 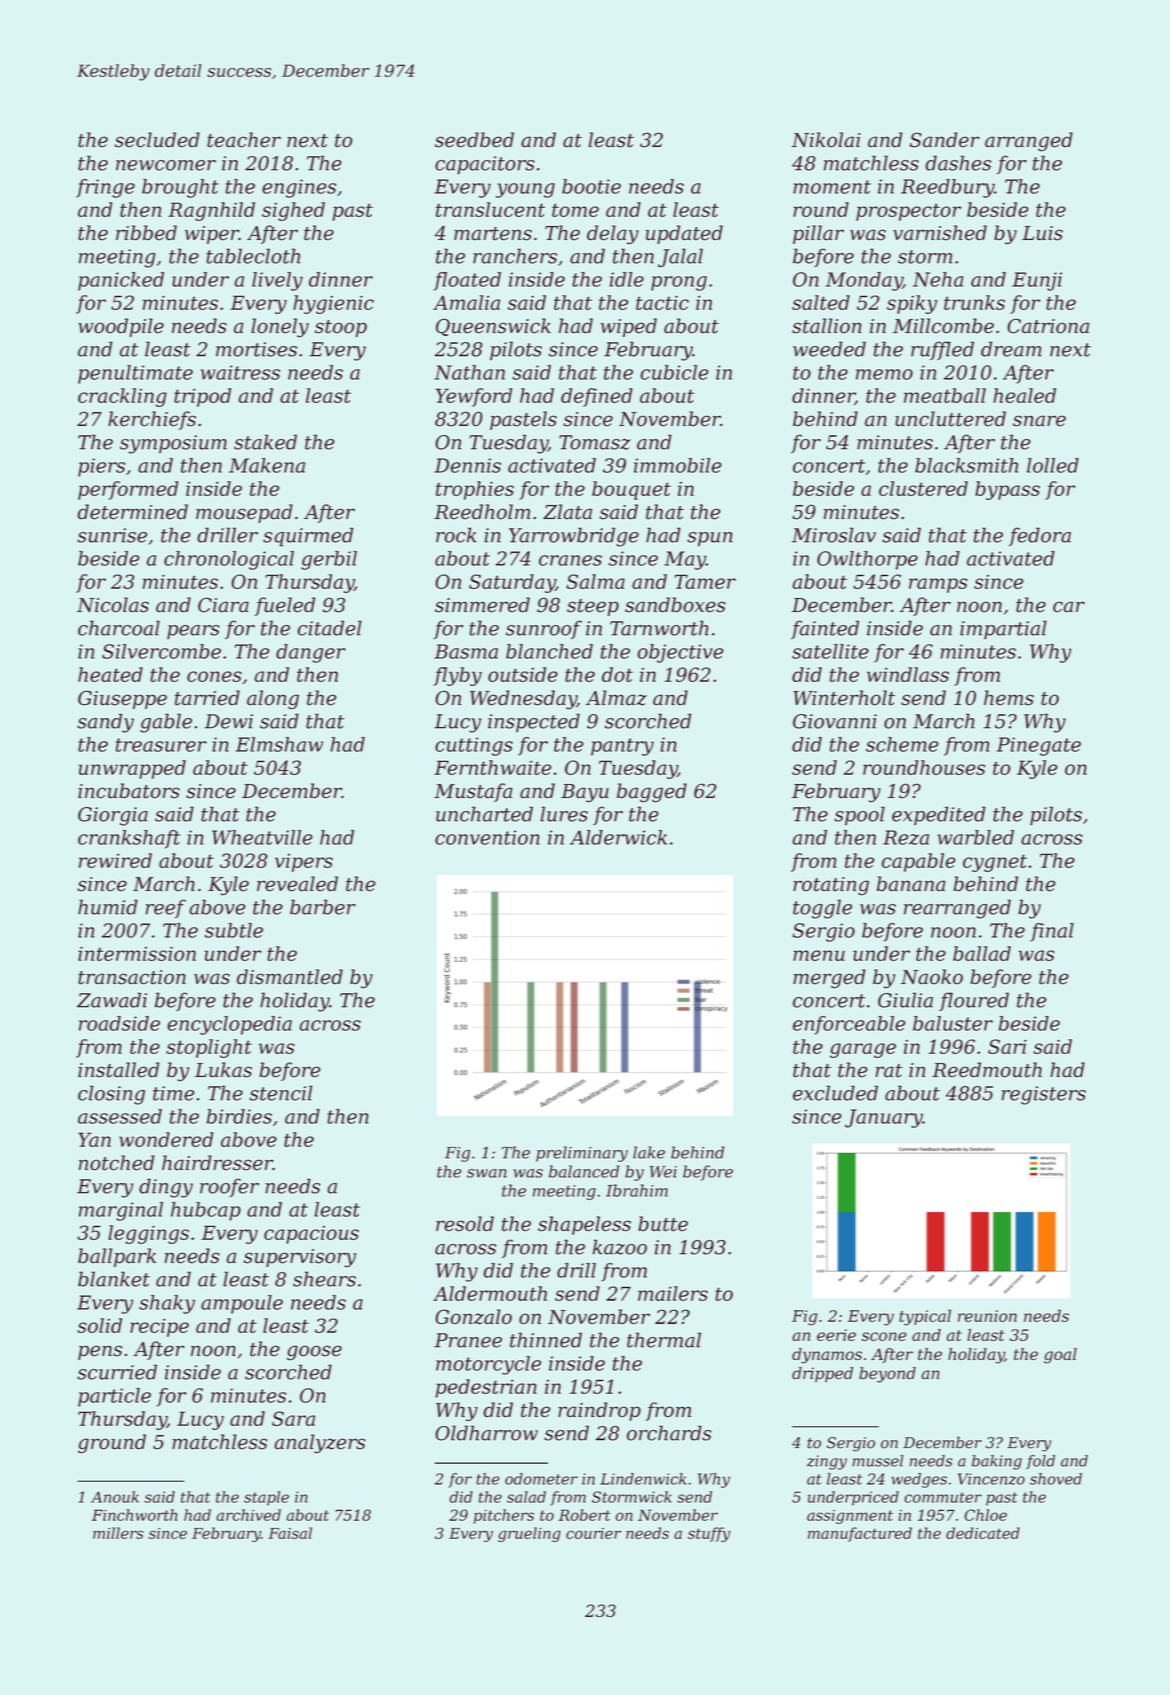 What do you see at coordinates (912, 304) in the screenshot?
I see `spiky` at bounding box center [912, 304].
